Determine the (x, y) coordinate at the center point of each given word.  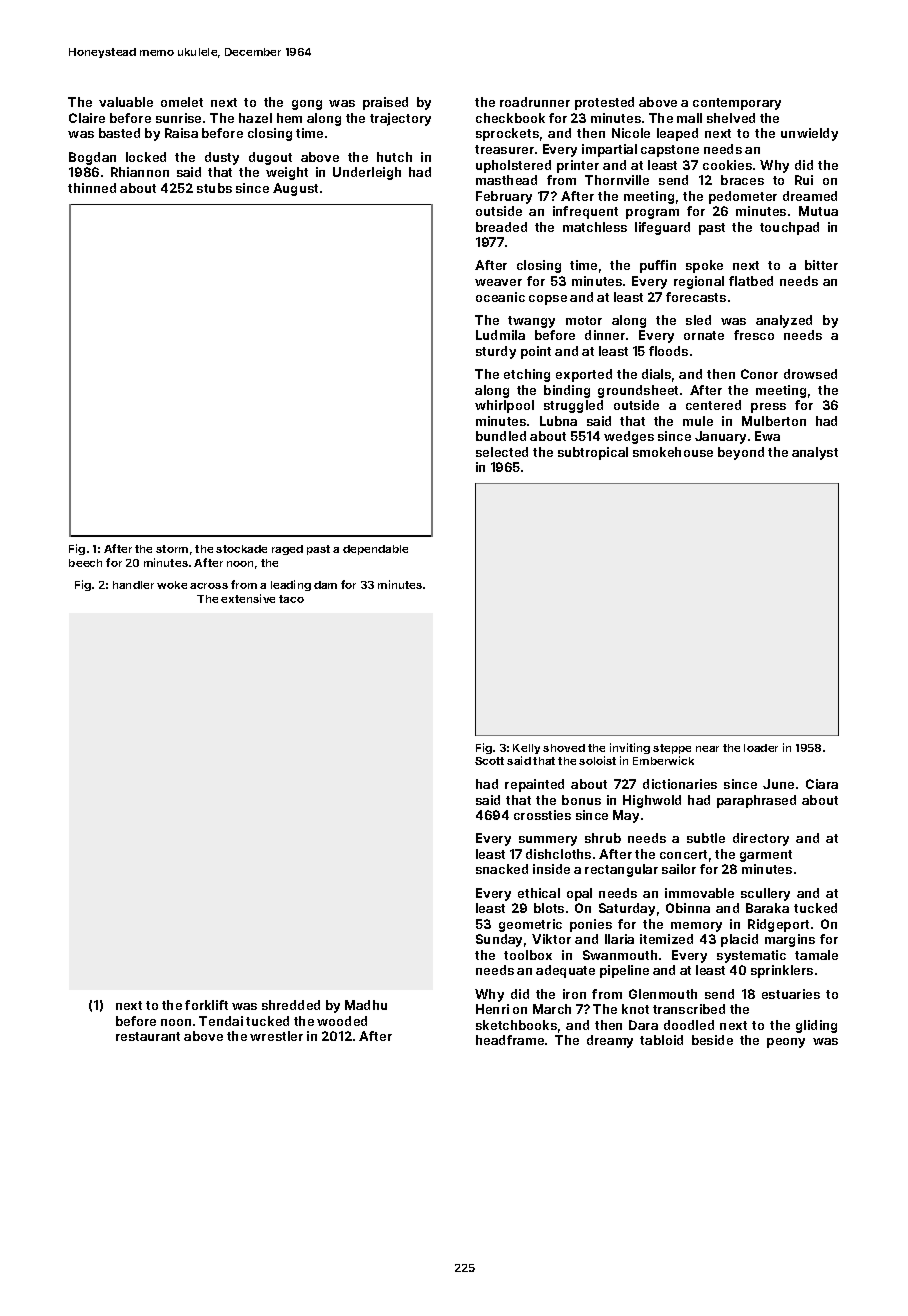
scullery (765, 894)
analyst (815, 453)
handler (133, 585)
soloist (597, 760)
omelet (182, 102)
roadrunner (535, 102)
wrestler (276, 1036)
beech (85, 563)
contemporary (737, 104)
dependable (375, 550)
